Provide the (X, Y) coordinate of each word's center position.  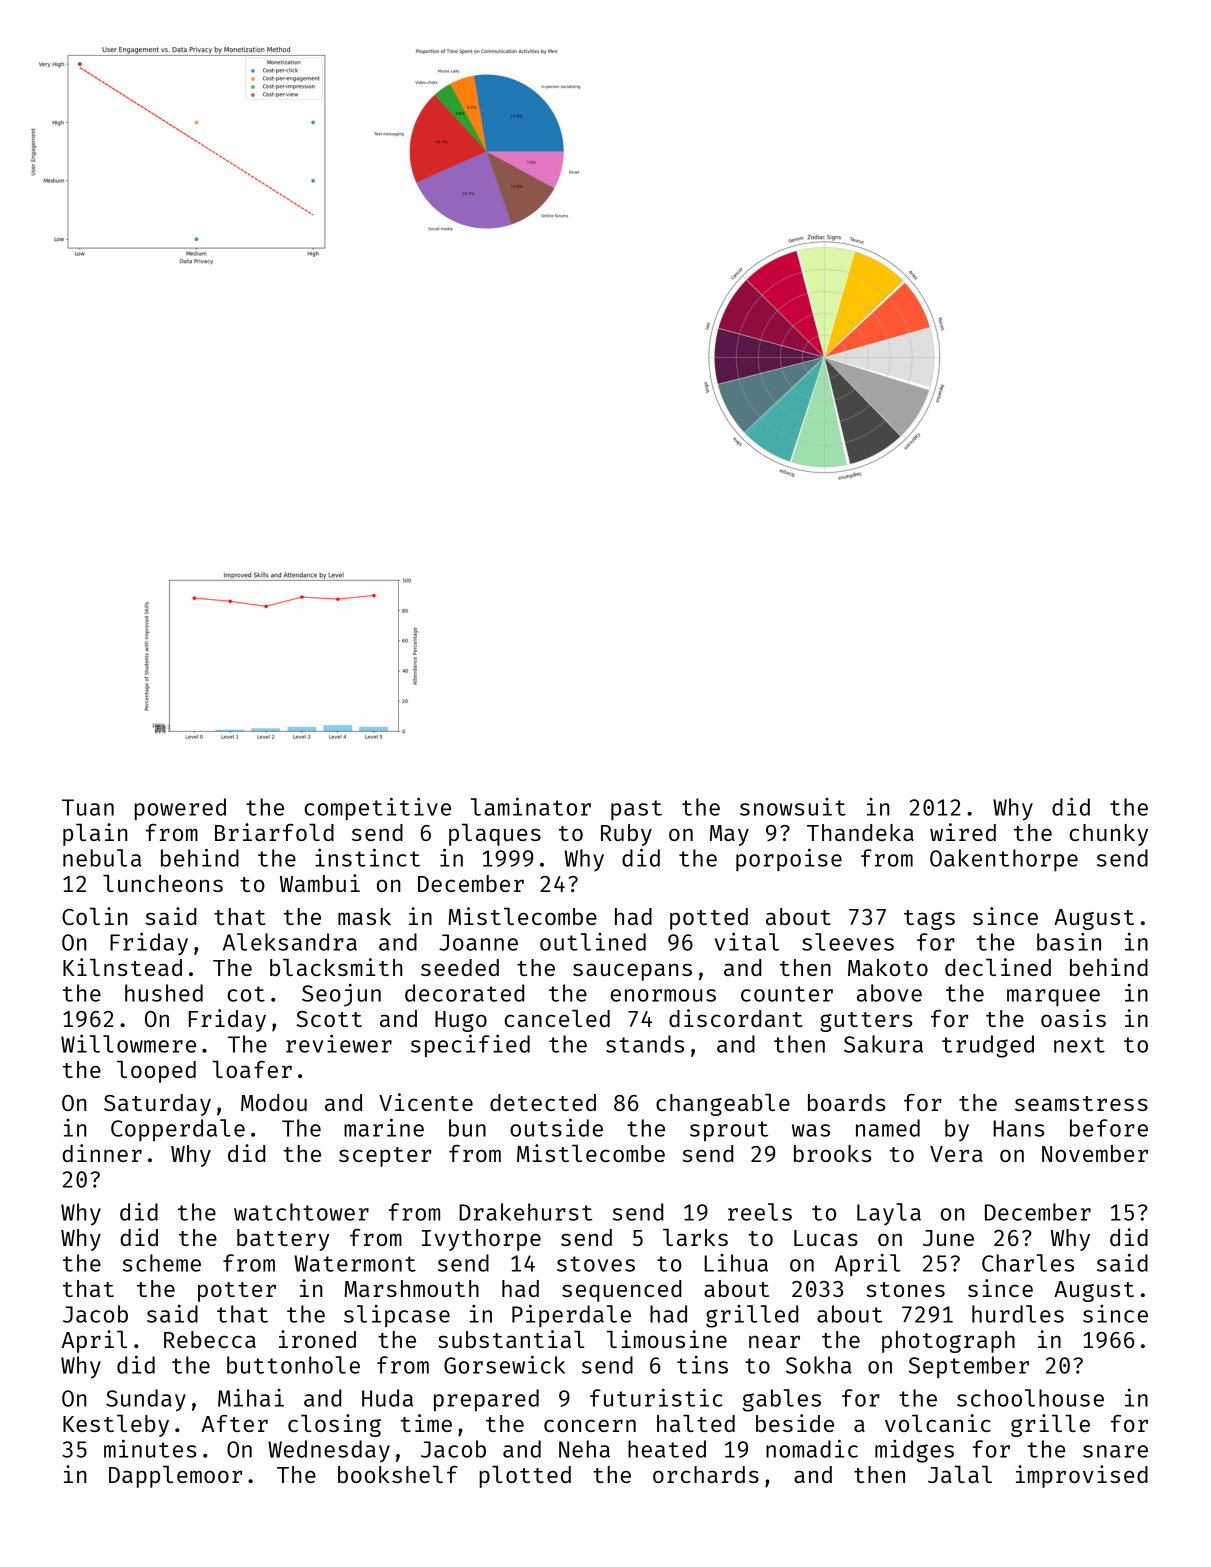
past (636, 810)
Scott (329, 1019)
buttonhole (293, 1365)
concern (590, 1425)
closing (334, 1425)
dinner (102, 1153)
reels (760, 1212)
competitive (377, 809)
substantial (511, 1339)
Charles (1028, 1263)
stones (905, 1289)
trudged (988, 1046)
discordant (736, 1018)
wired (963, 832)
